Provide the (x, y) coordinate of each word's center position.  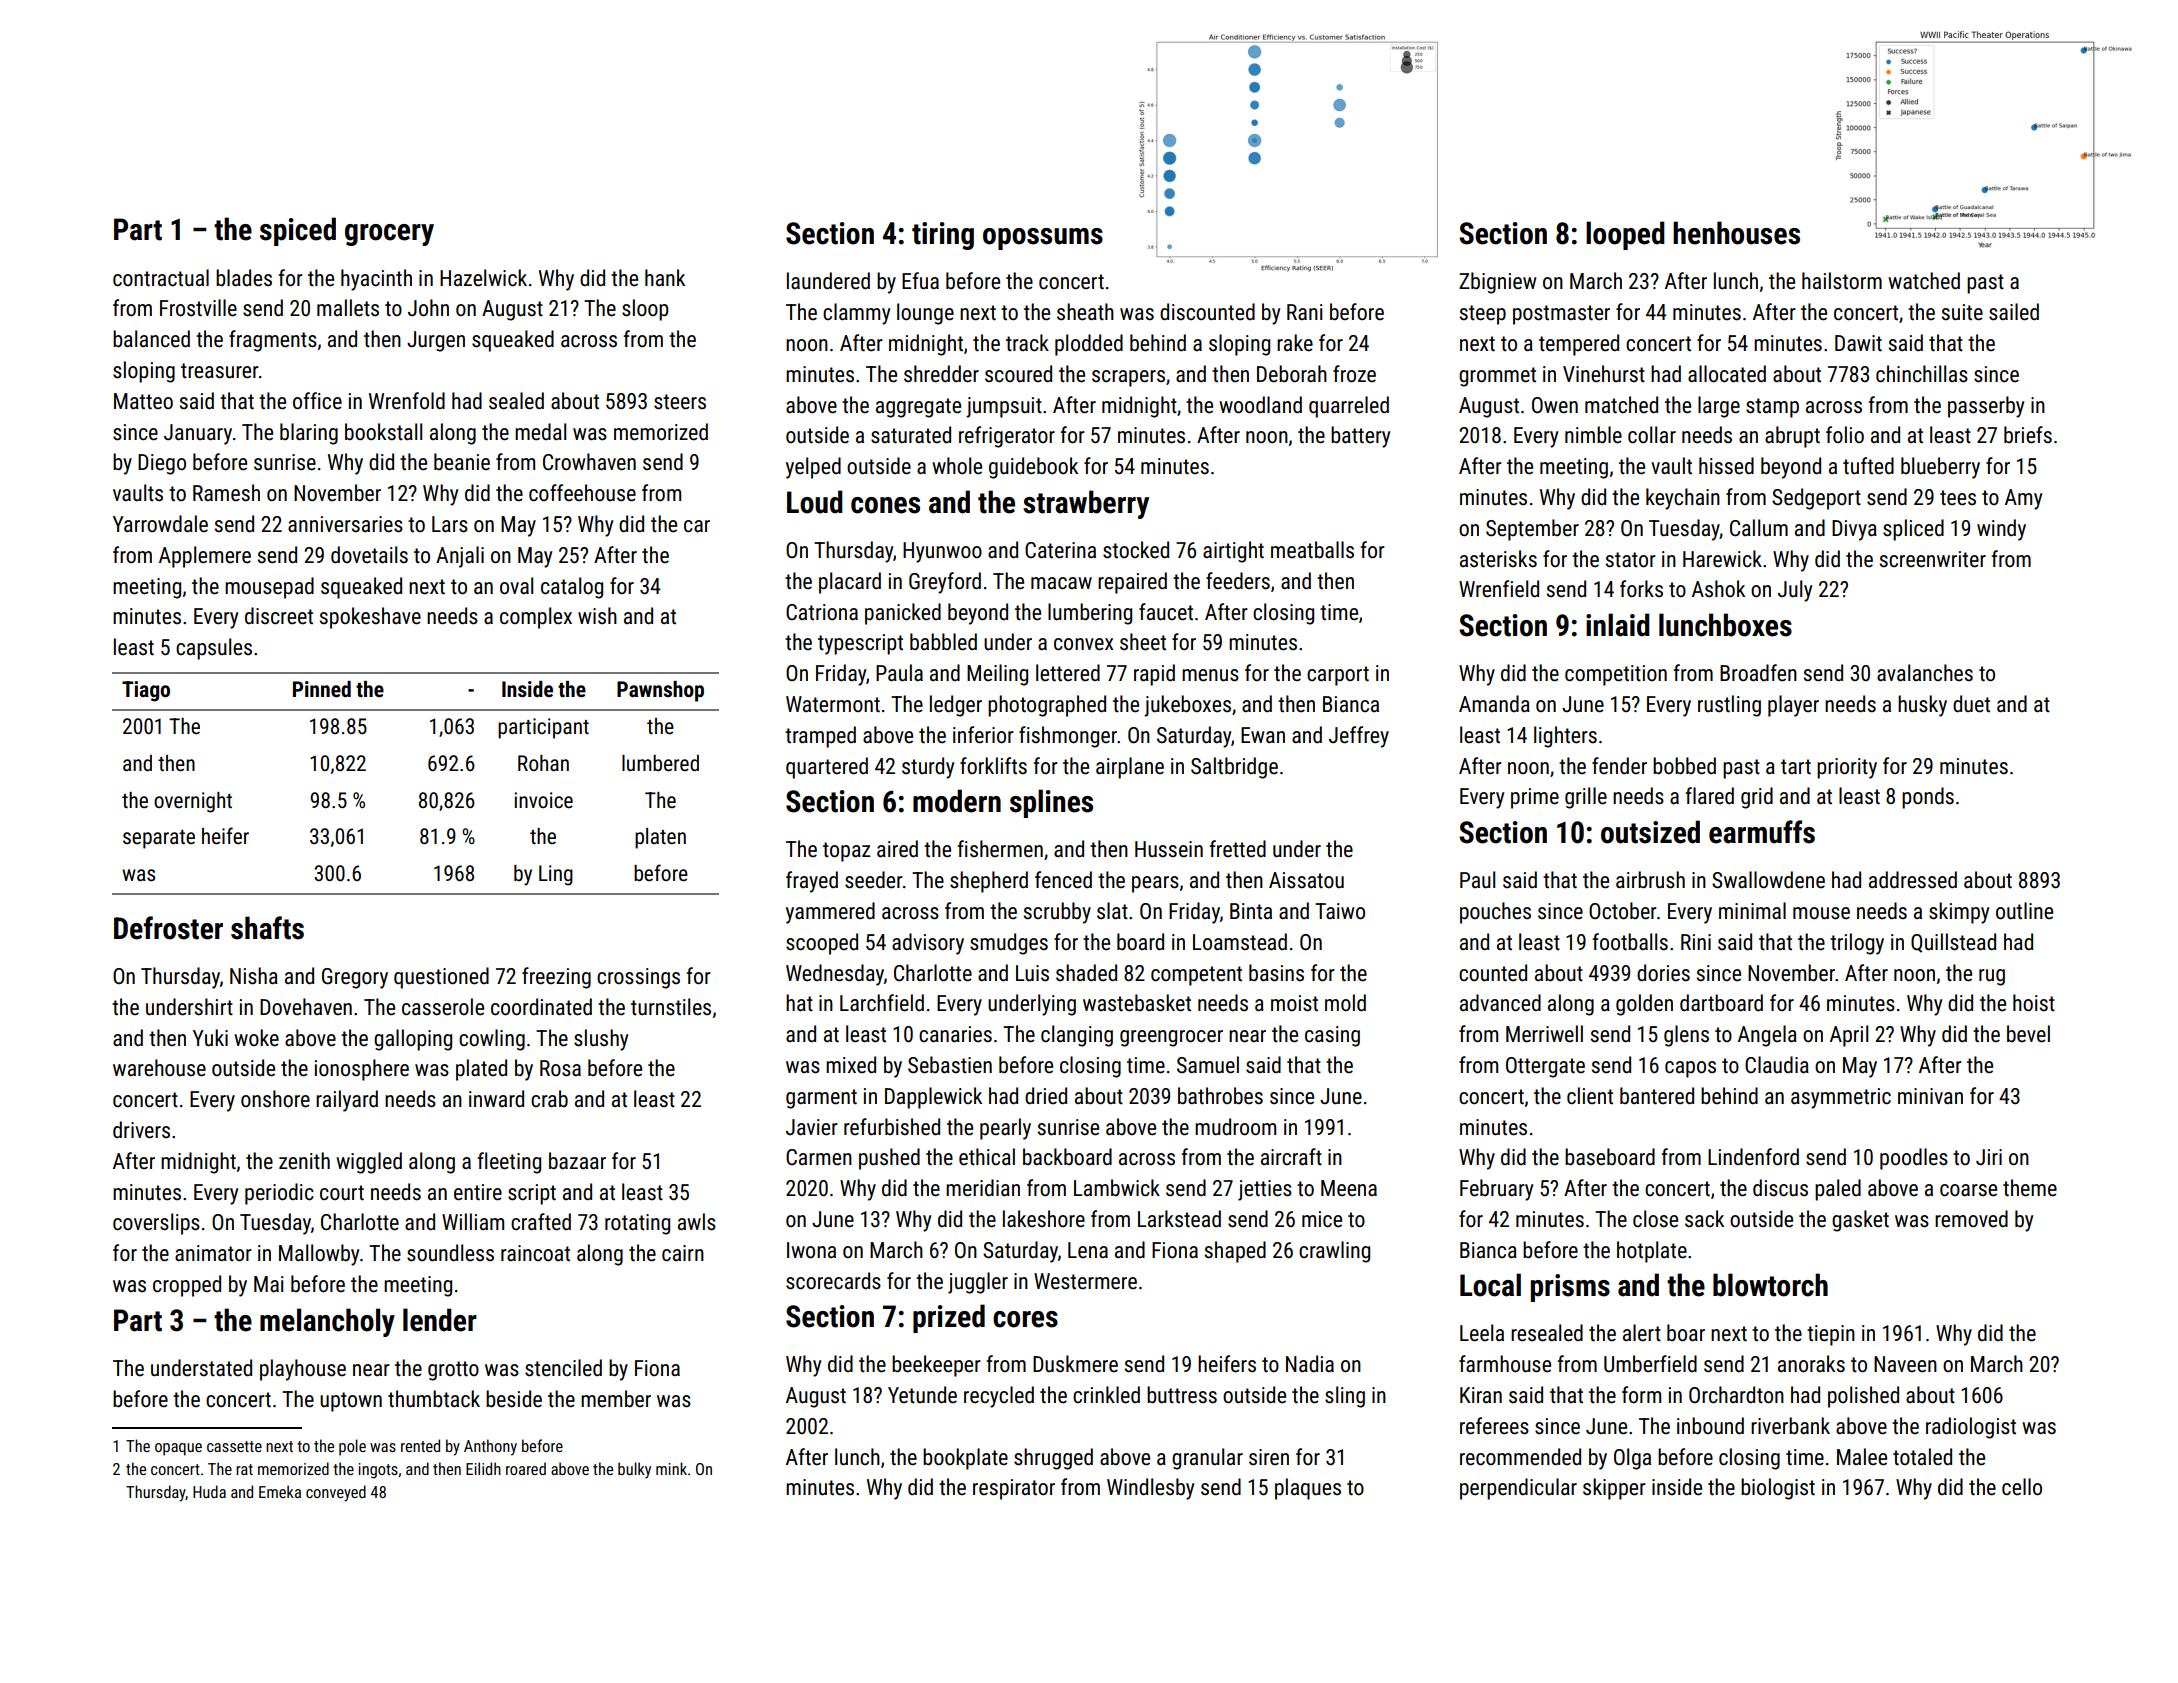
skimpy (1959, 913)
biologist (1778, 1489)
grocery (389, 235)
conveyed (336, 1493)
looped (1625, 235)
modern (957, 801)
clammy (856, 314)
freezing (556, 978)
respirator (1014, 1489)
